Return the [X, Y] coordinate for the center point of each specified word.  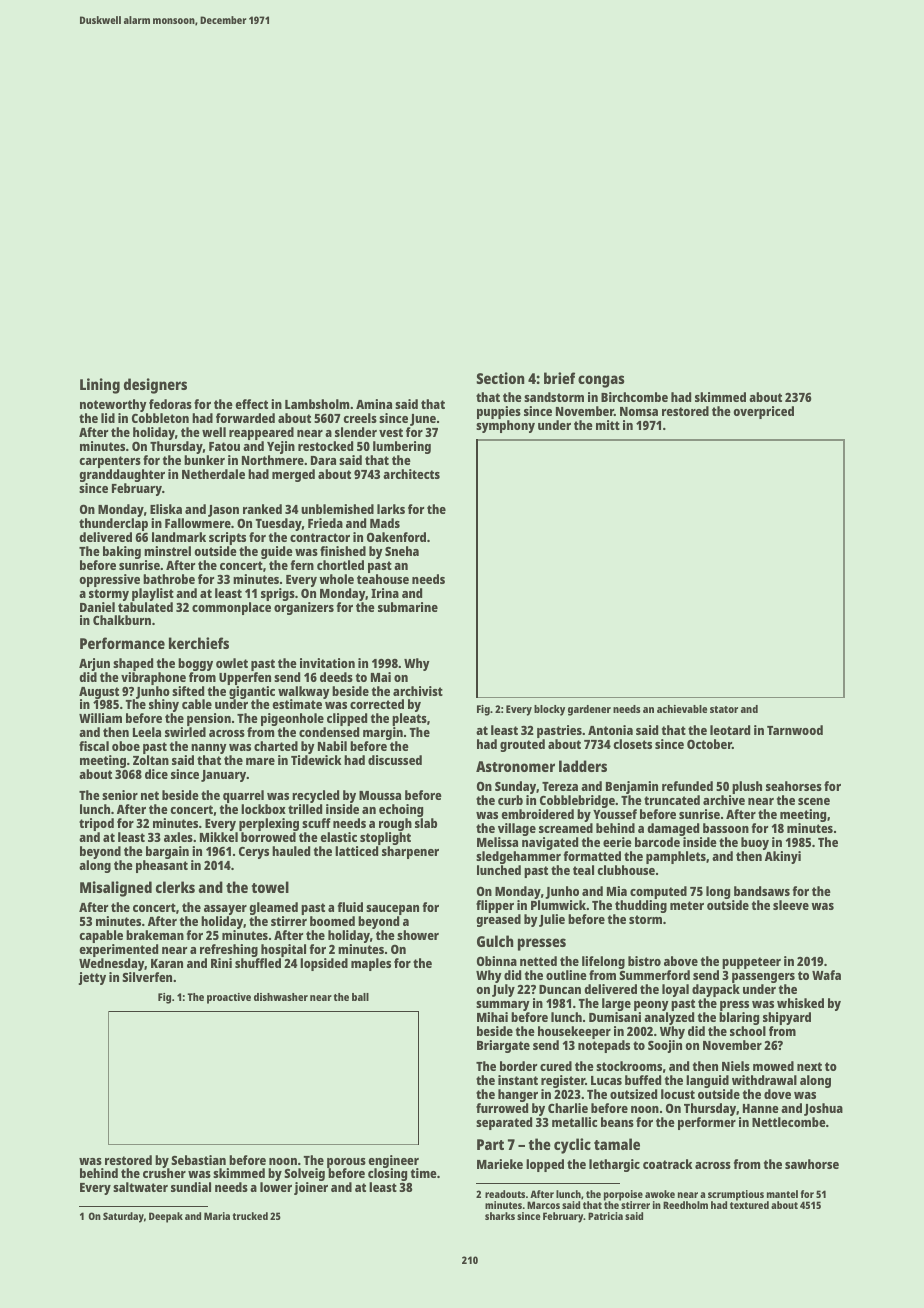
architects [411, 474]
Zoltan [151, 760]
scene [814, 801]
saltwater [140, 1187]
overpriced [763, 412]
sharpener [410, 852]
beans [617, 1122]
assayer [225, 910]
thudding [641, 906]
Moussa [380, 795]
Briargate [503, 1046]
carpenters [110, 462]
